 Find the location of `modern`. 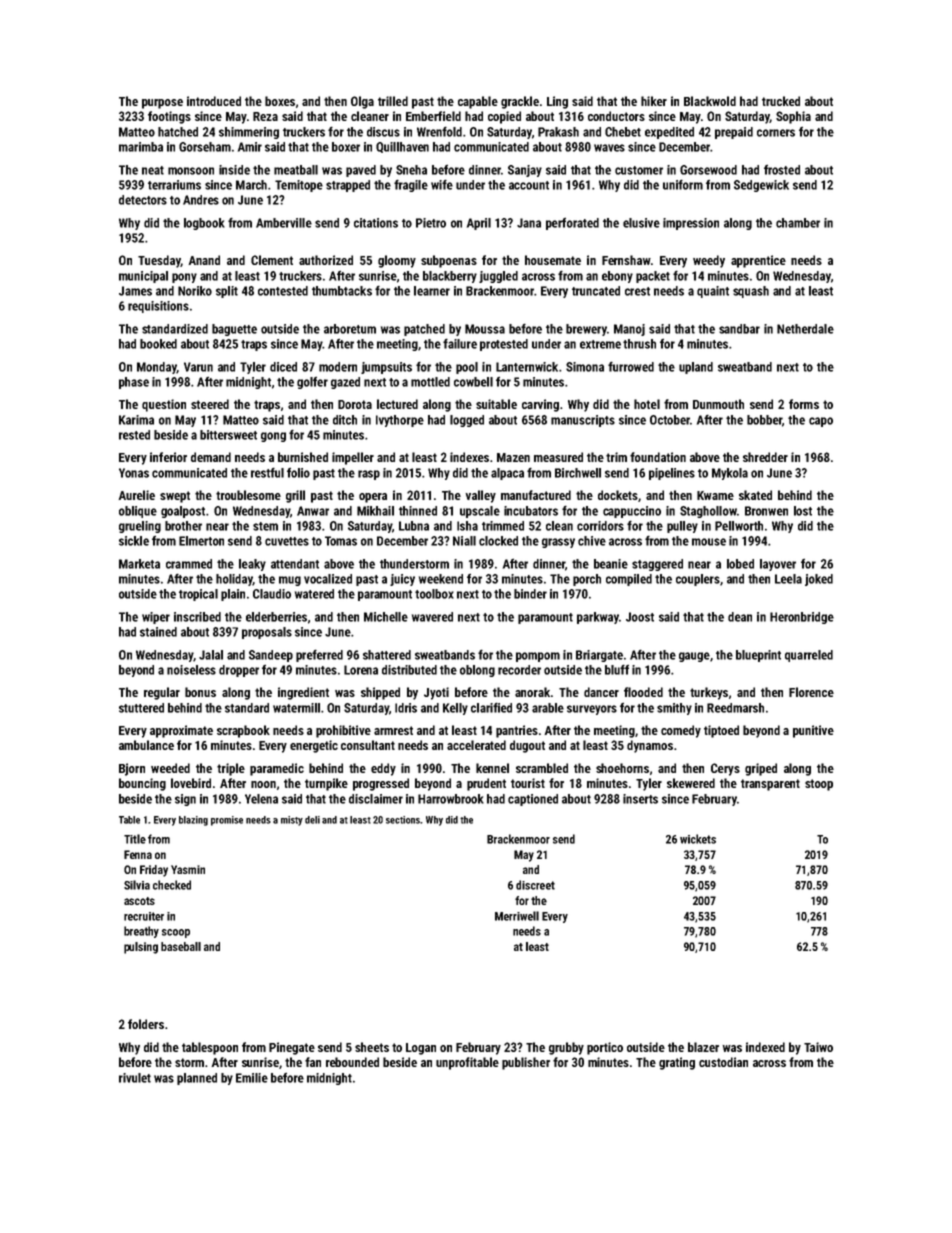

modern is located at coordinates (338, 367).
